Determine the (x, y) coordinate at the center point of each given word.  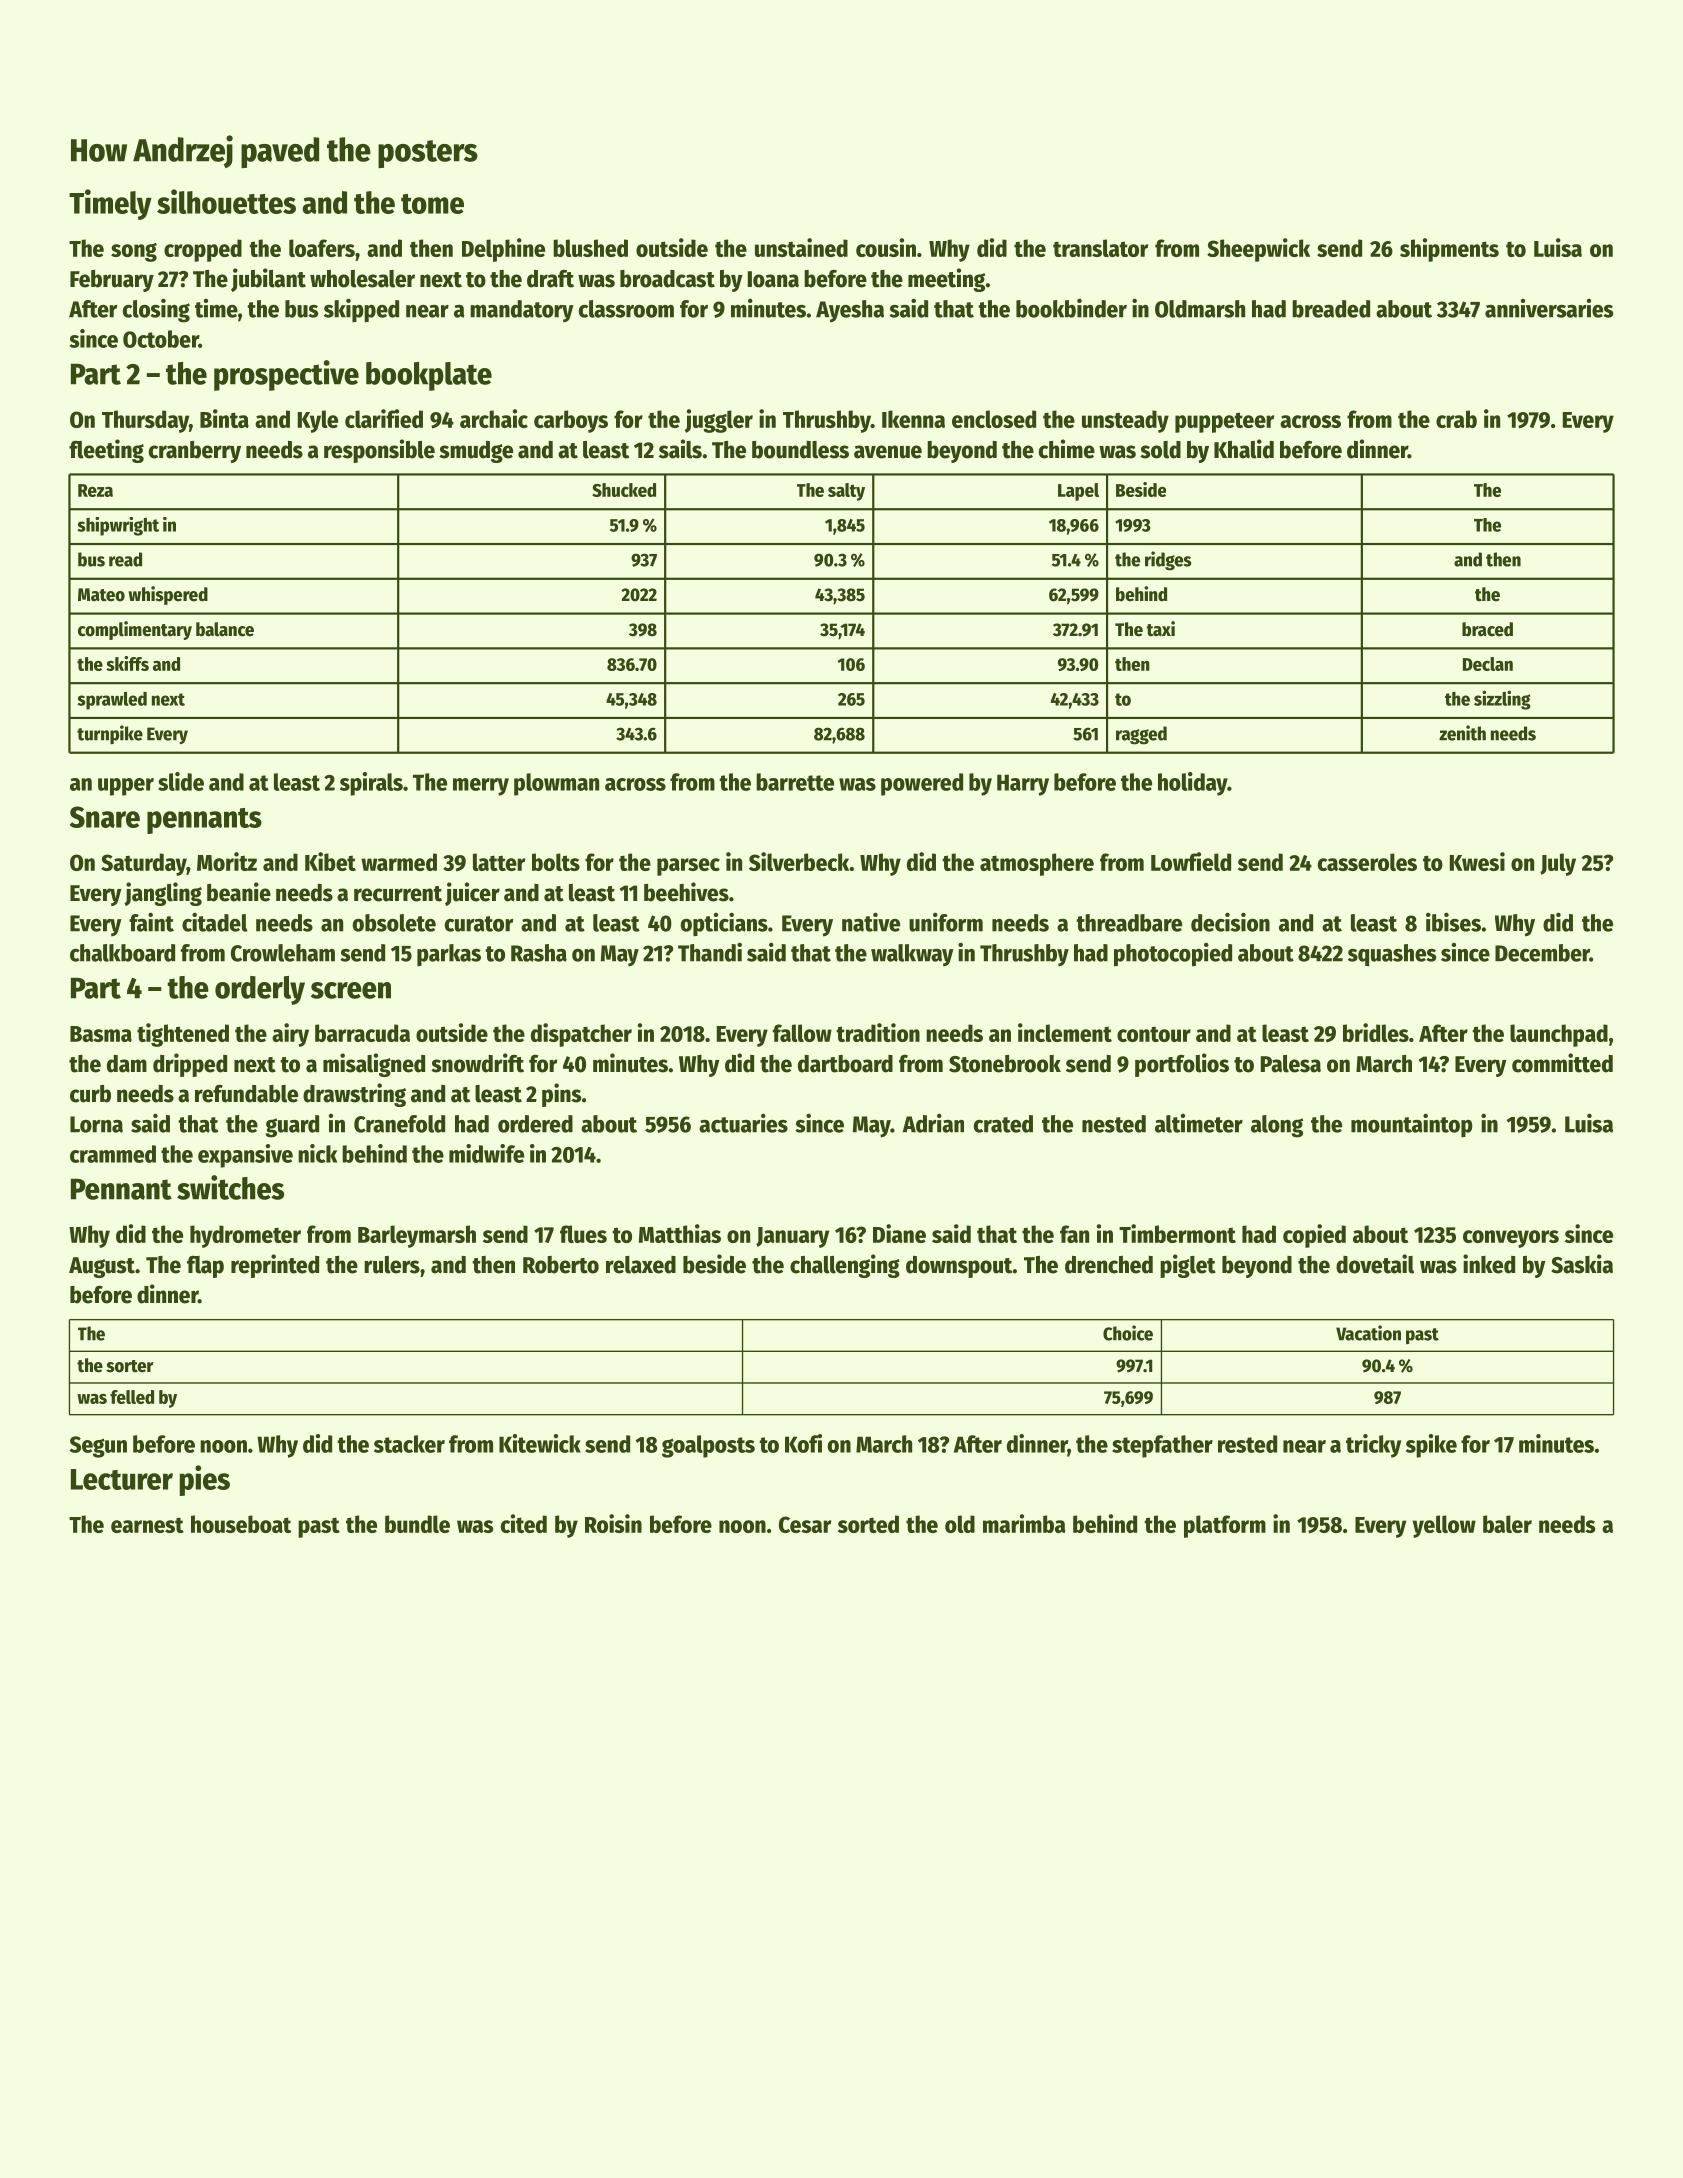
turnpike (110, 734)
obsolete (394, 923)
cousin (886, 247)
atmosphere (1037, 864)
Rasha (539, 953)
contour (1154, 1034)
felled (132, 1397)
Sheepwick (1258, 250)
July (1558, 864)
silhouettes (226, 201)
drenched (1109, 1265)
